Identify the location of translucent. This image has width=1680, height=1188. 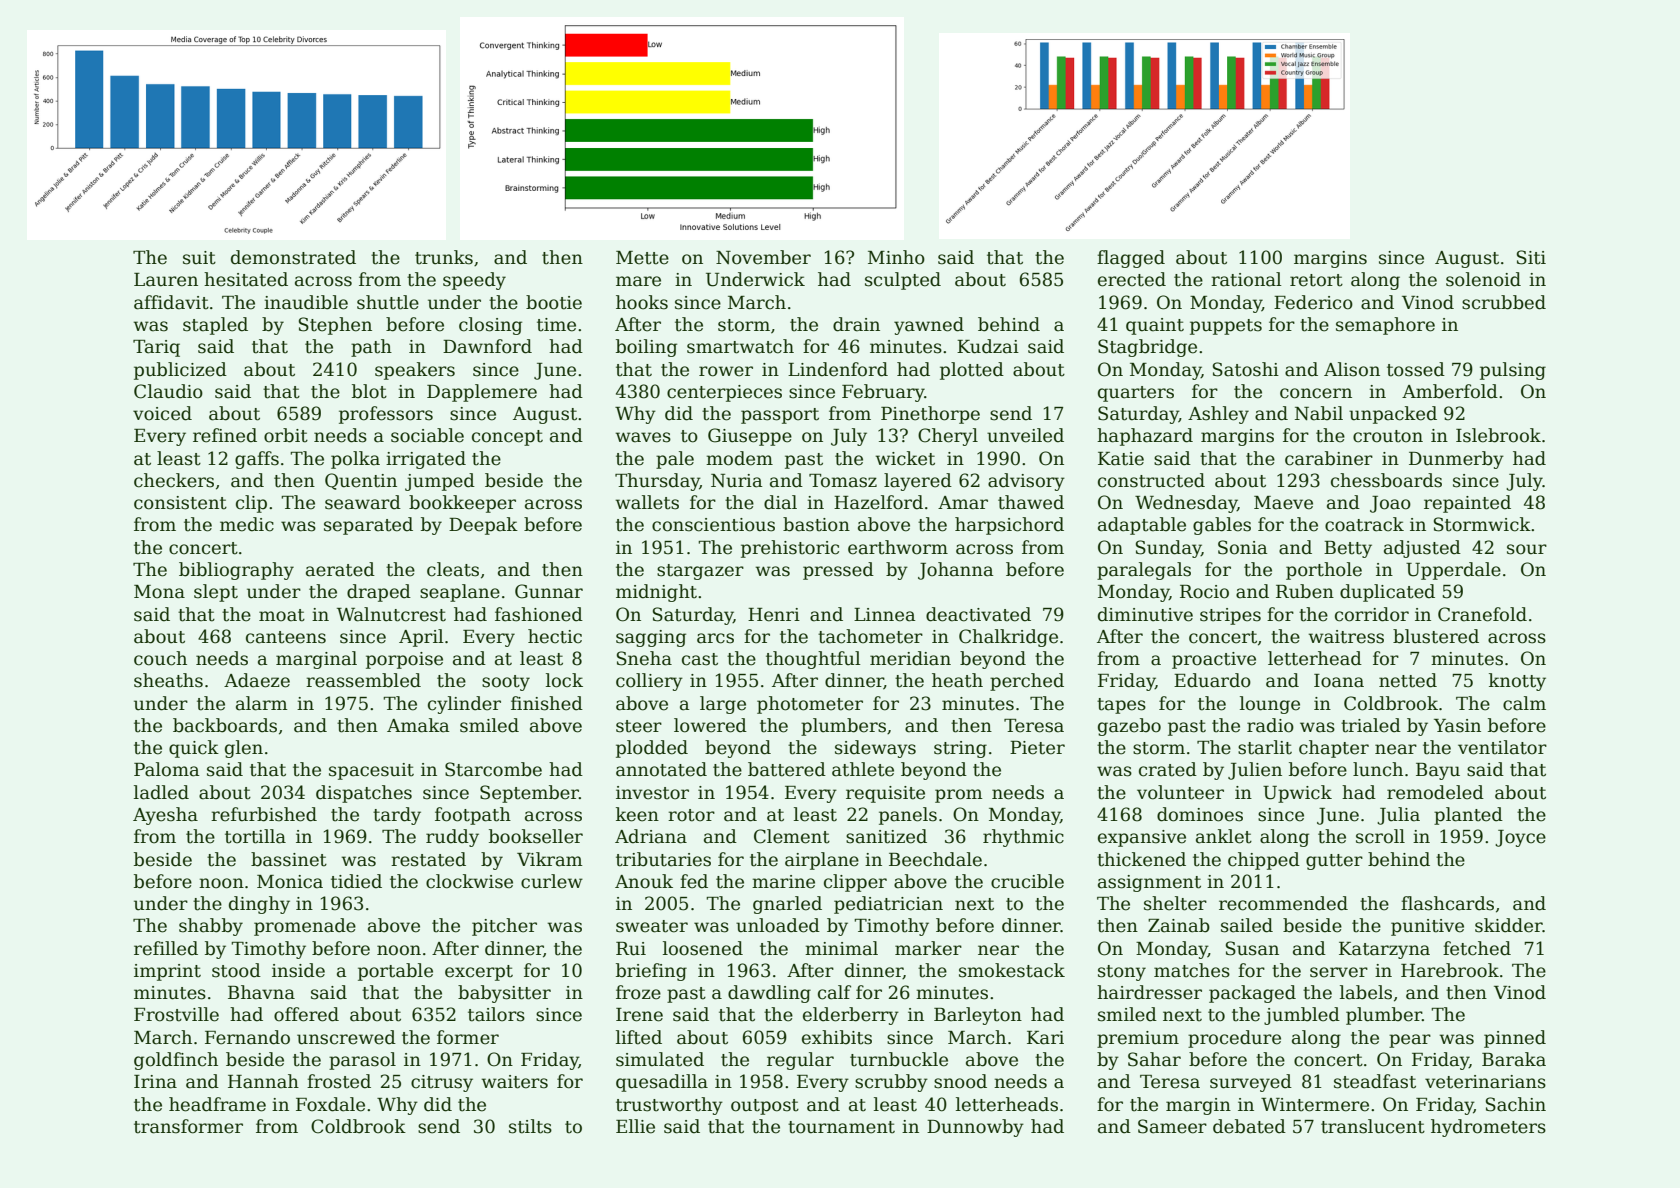
(1373, 1126).
